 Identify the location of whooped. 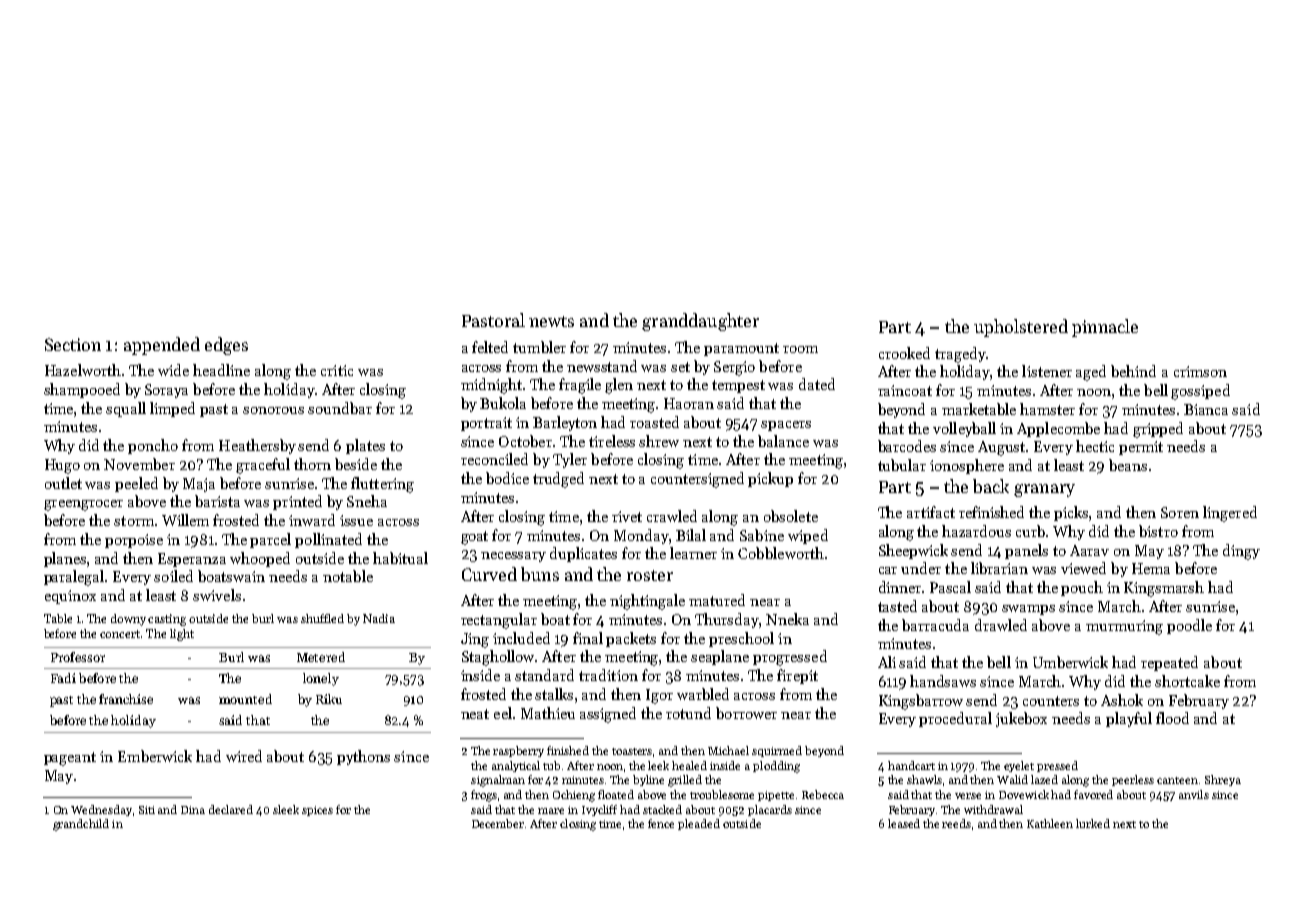
(260, 559).
